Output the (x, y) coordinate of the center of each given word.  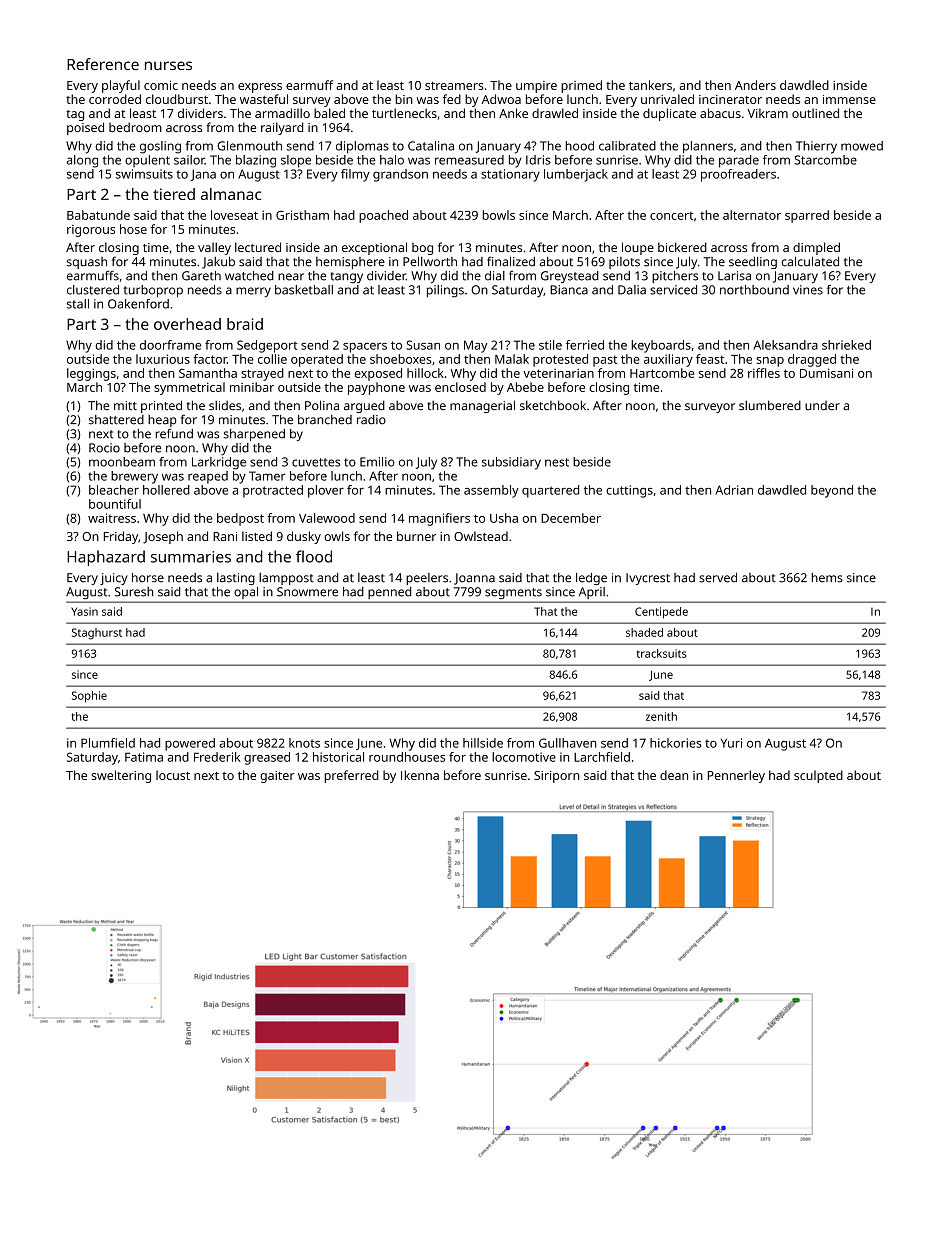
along (82, 161)
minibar (252, 387)
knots (304, 743)
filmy (355, 175)
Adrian (734, 490)
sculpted (818, 776)
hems (827, 578)
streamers (454, 86)
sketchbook (553, 405)
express (260, 88)
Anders (755, 85)
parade (739, 161)
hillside (483, 743)
